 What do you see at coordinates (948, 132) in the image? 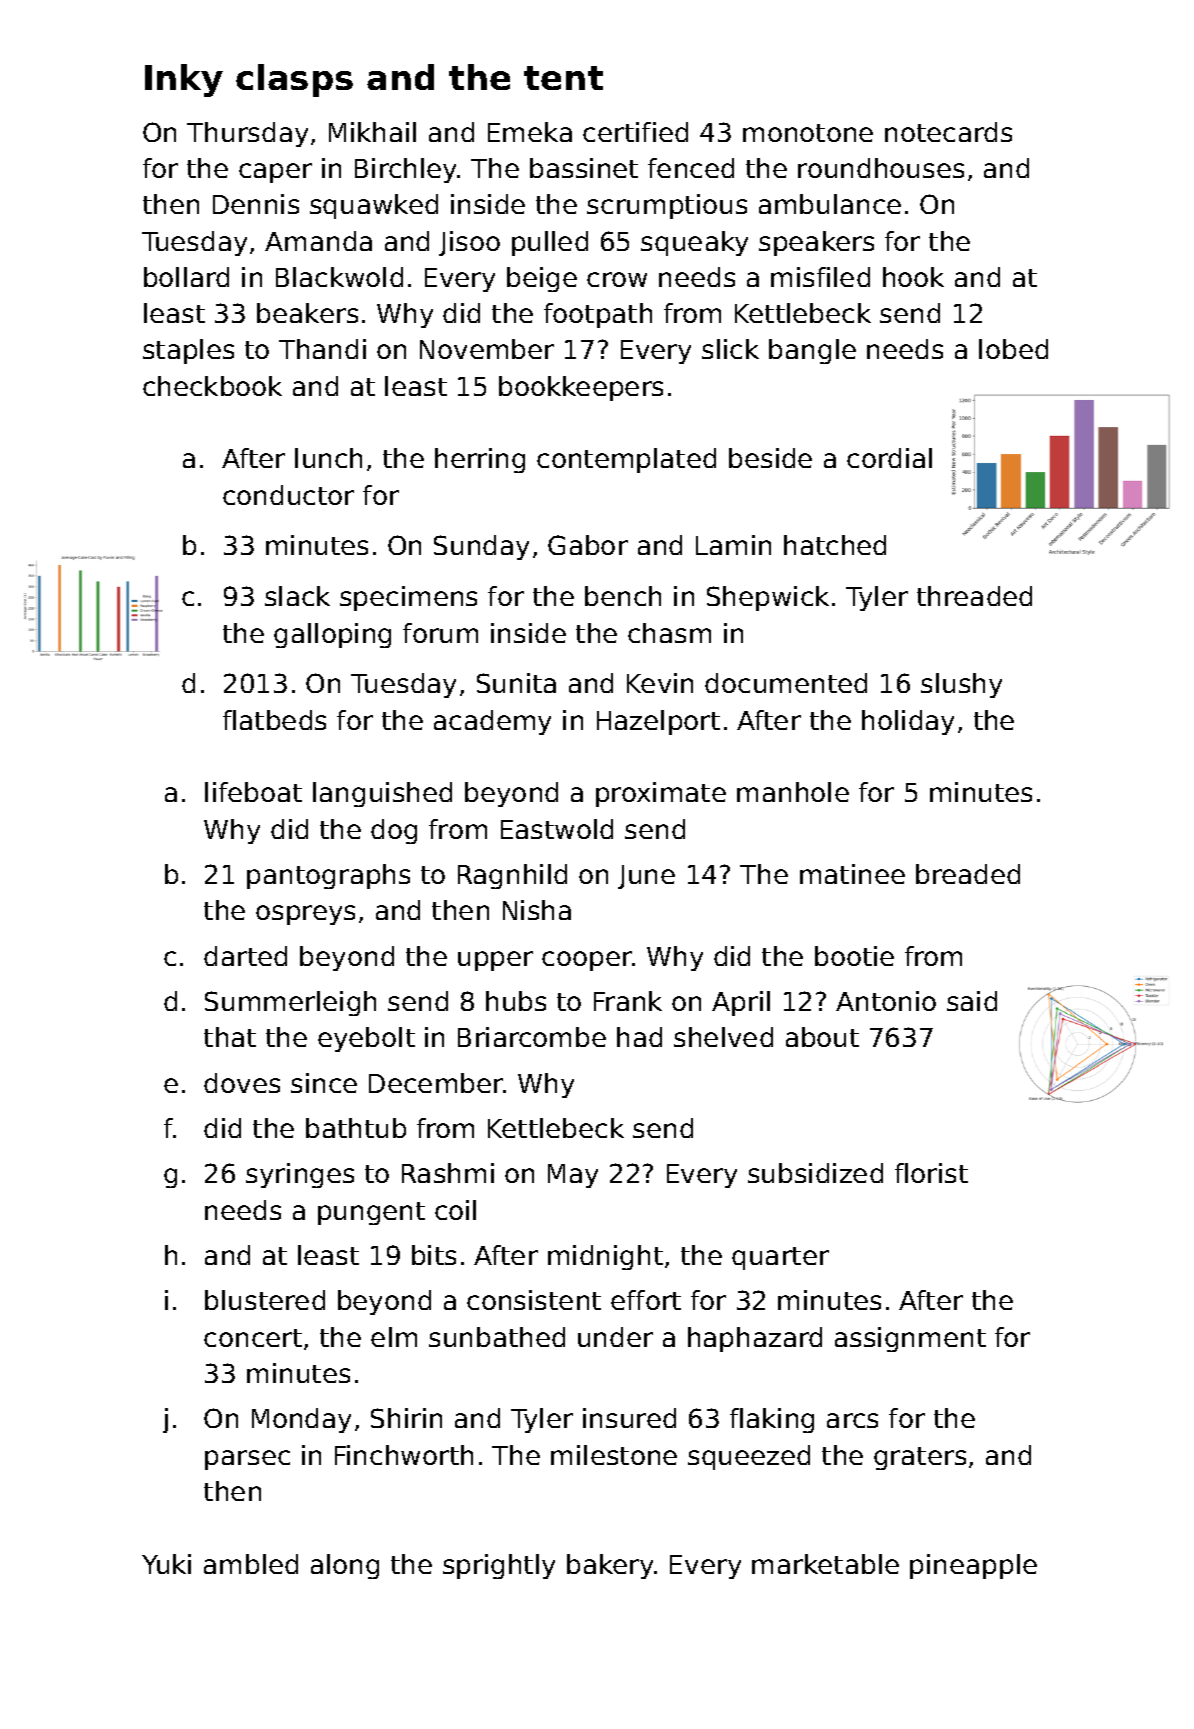
I see `notecards` at bounding box center [948, 132].
